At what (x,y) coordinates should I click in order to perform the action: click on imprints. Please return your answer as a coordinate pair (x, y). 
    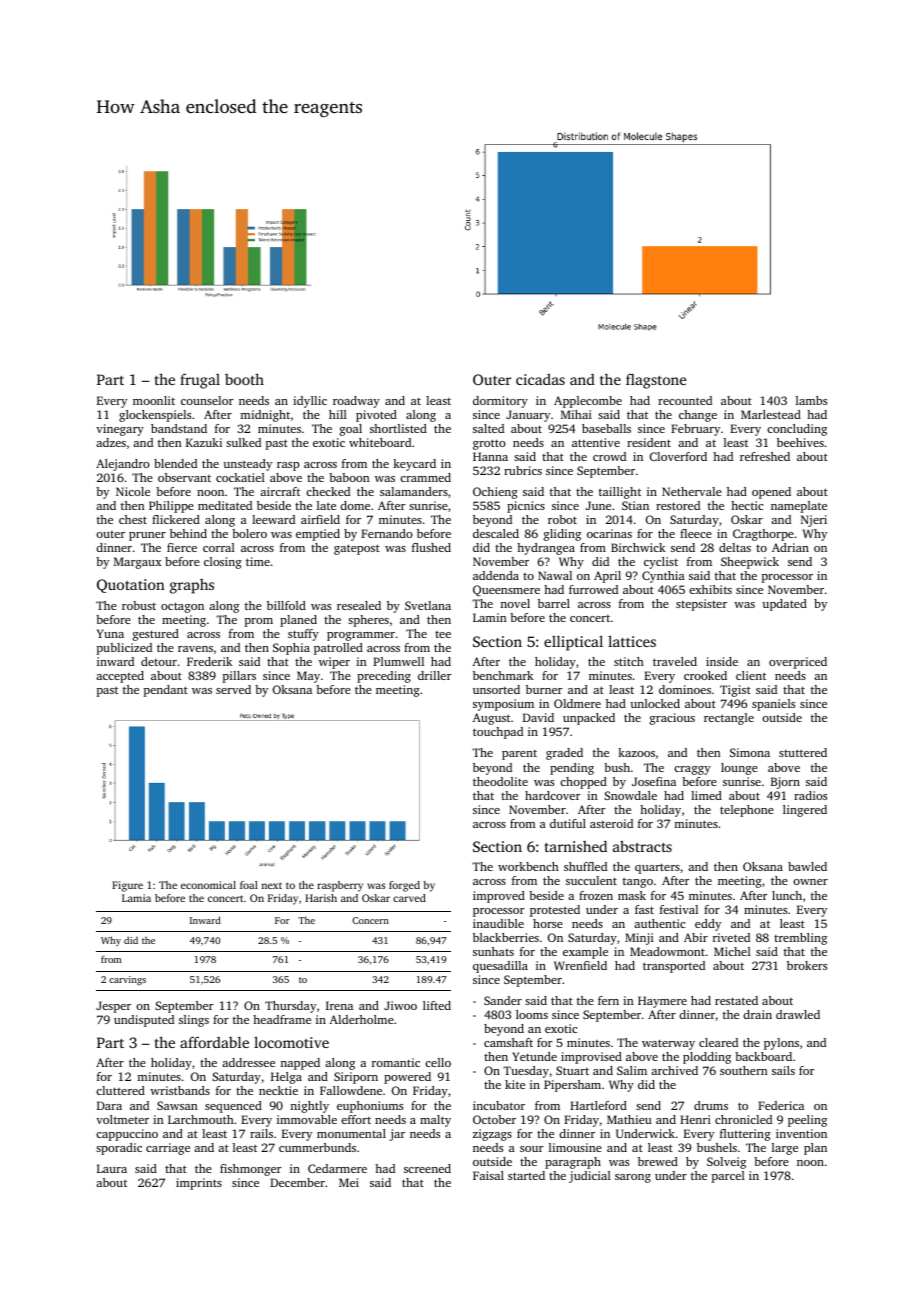
    Looking at the image, I should click on (199, 1184).
